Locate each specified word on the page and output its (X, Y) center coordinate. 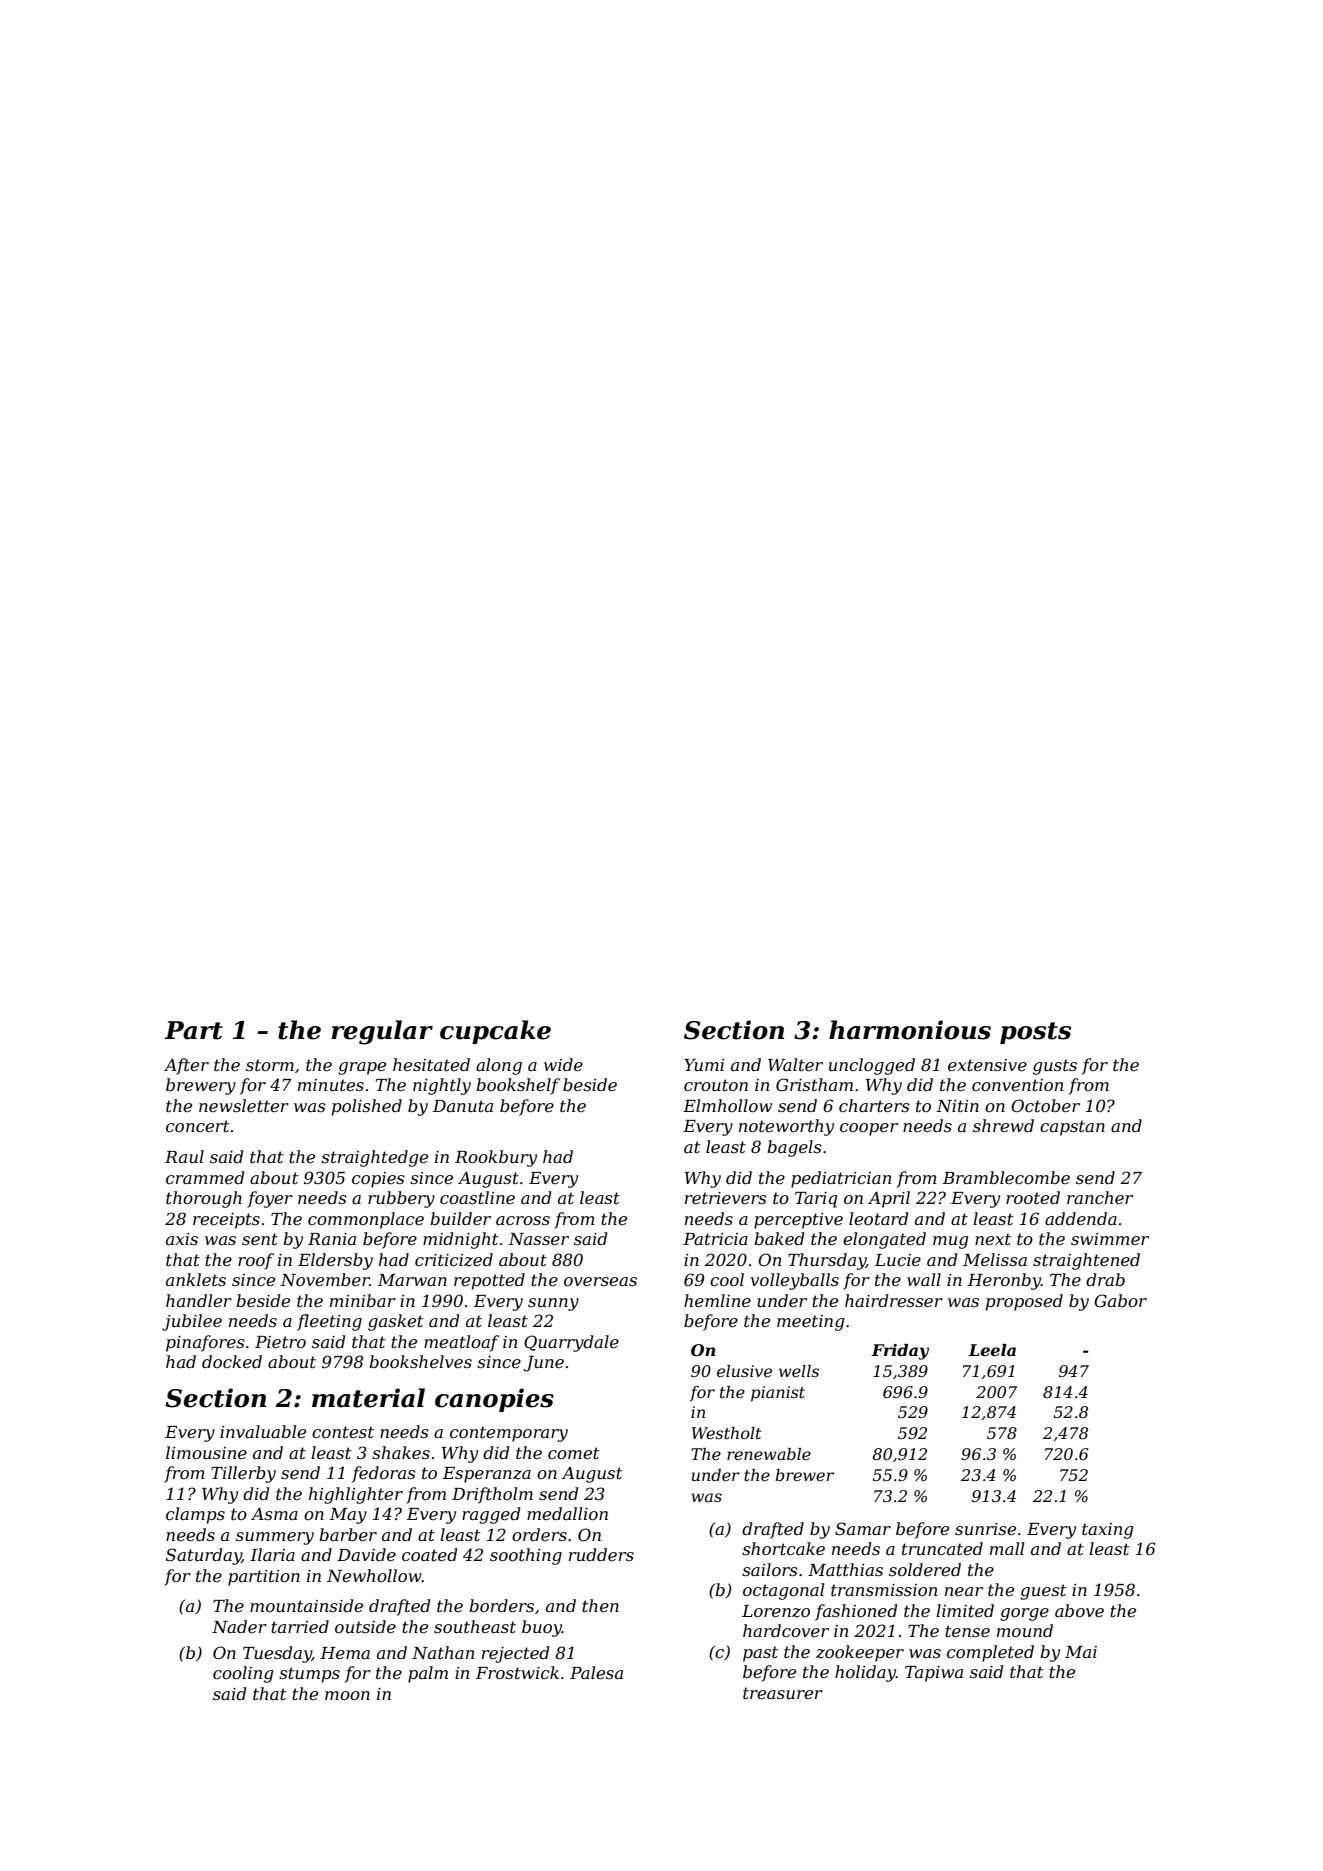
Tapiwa (934, 1674)
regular (382, 1032)
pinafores (205, 1343)
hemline (717, 1300)
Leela (992, 1350)
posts (1035, 1033)
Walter (795, 1064)
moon (347, 1695)
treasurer (783, 1693)
